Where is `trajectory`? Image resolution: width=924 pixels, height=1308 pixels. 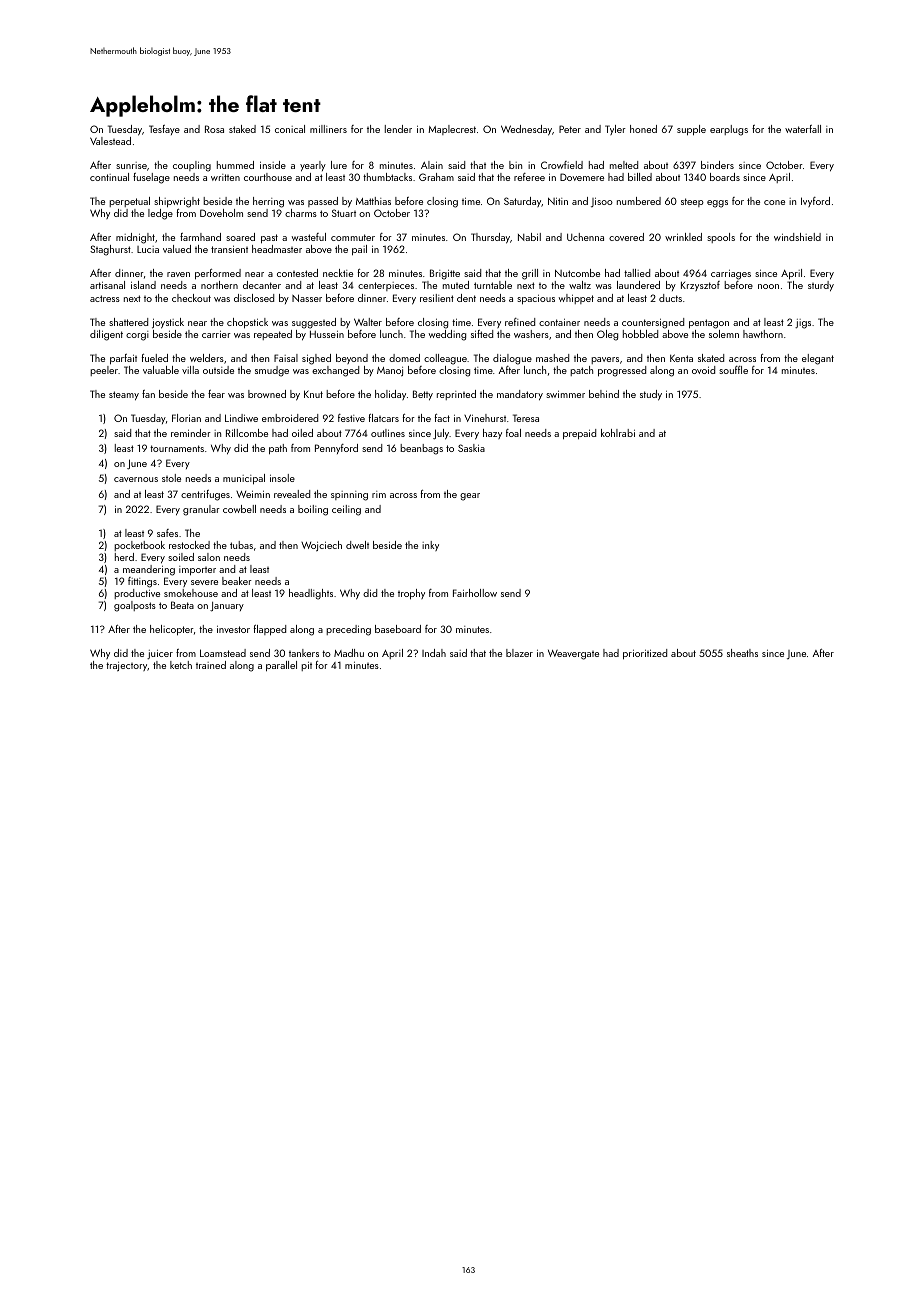 trajectory is located at coordinates (127, 666).
